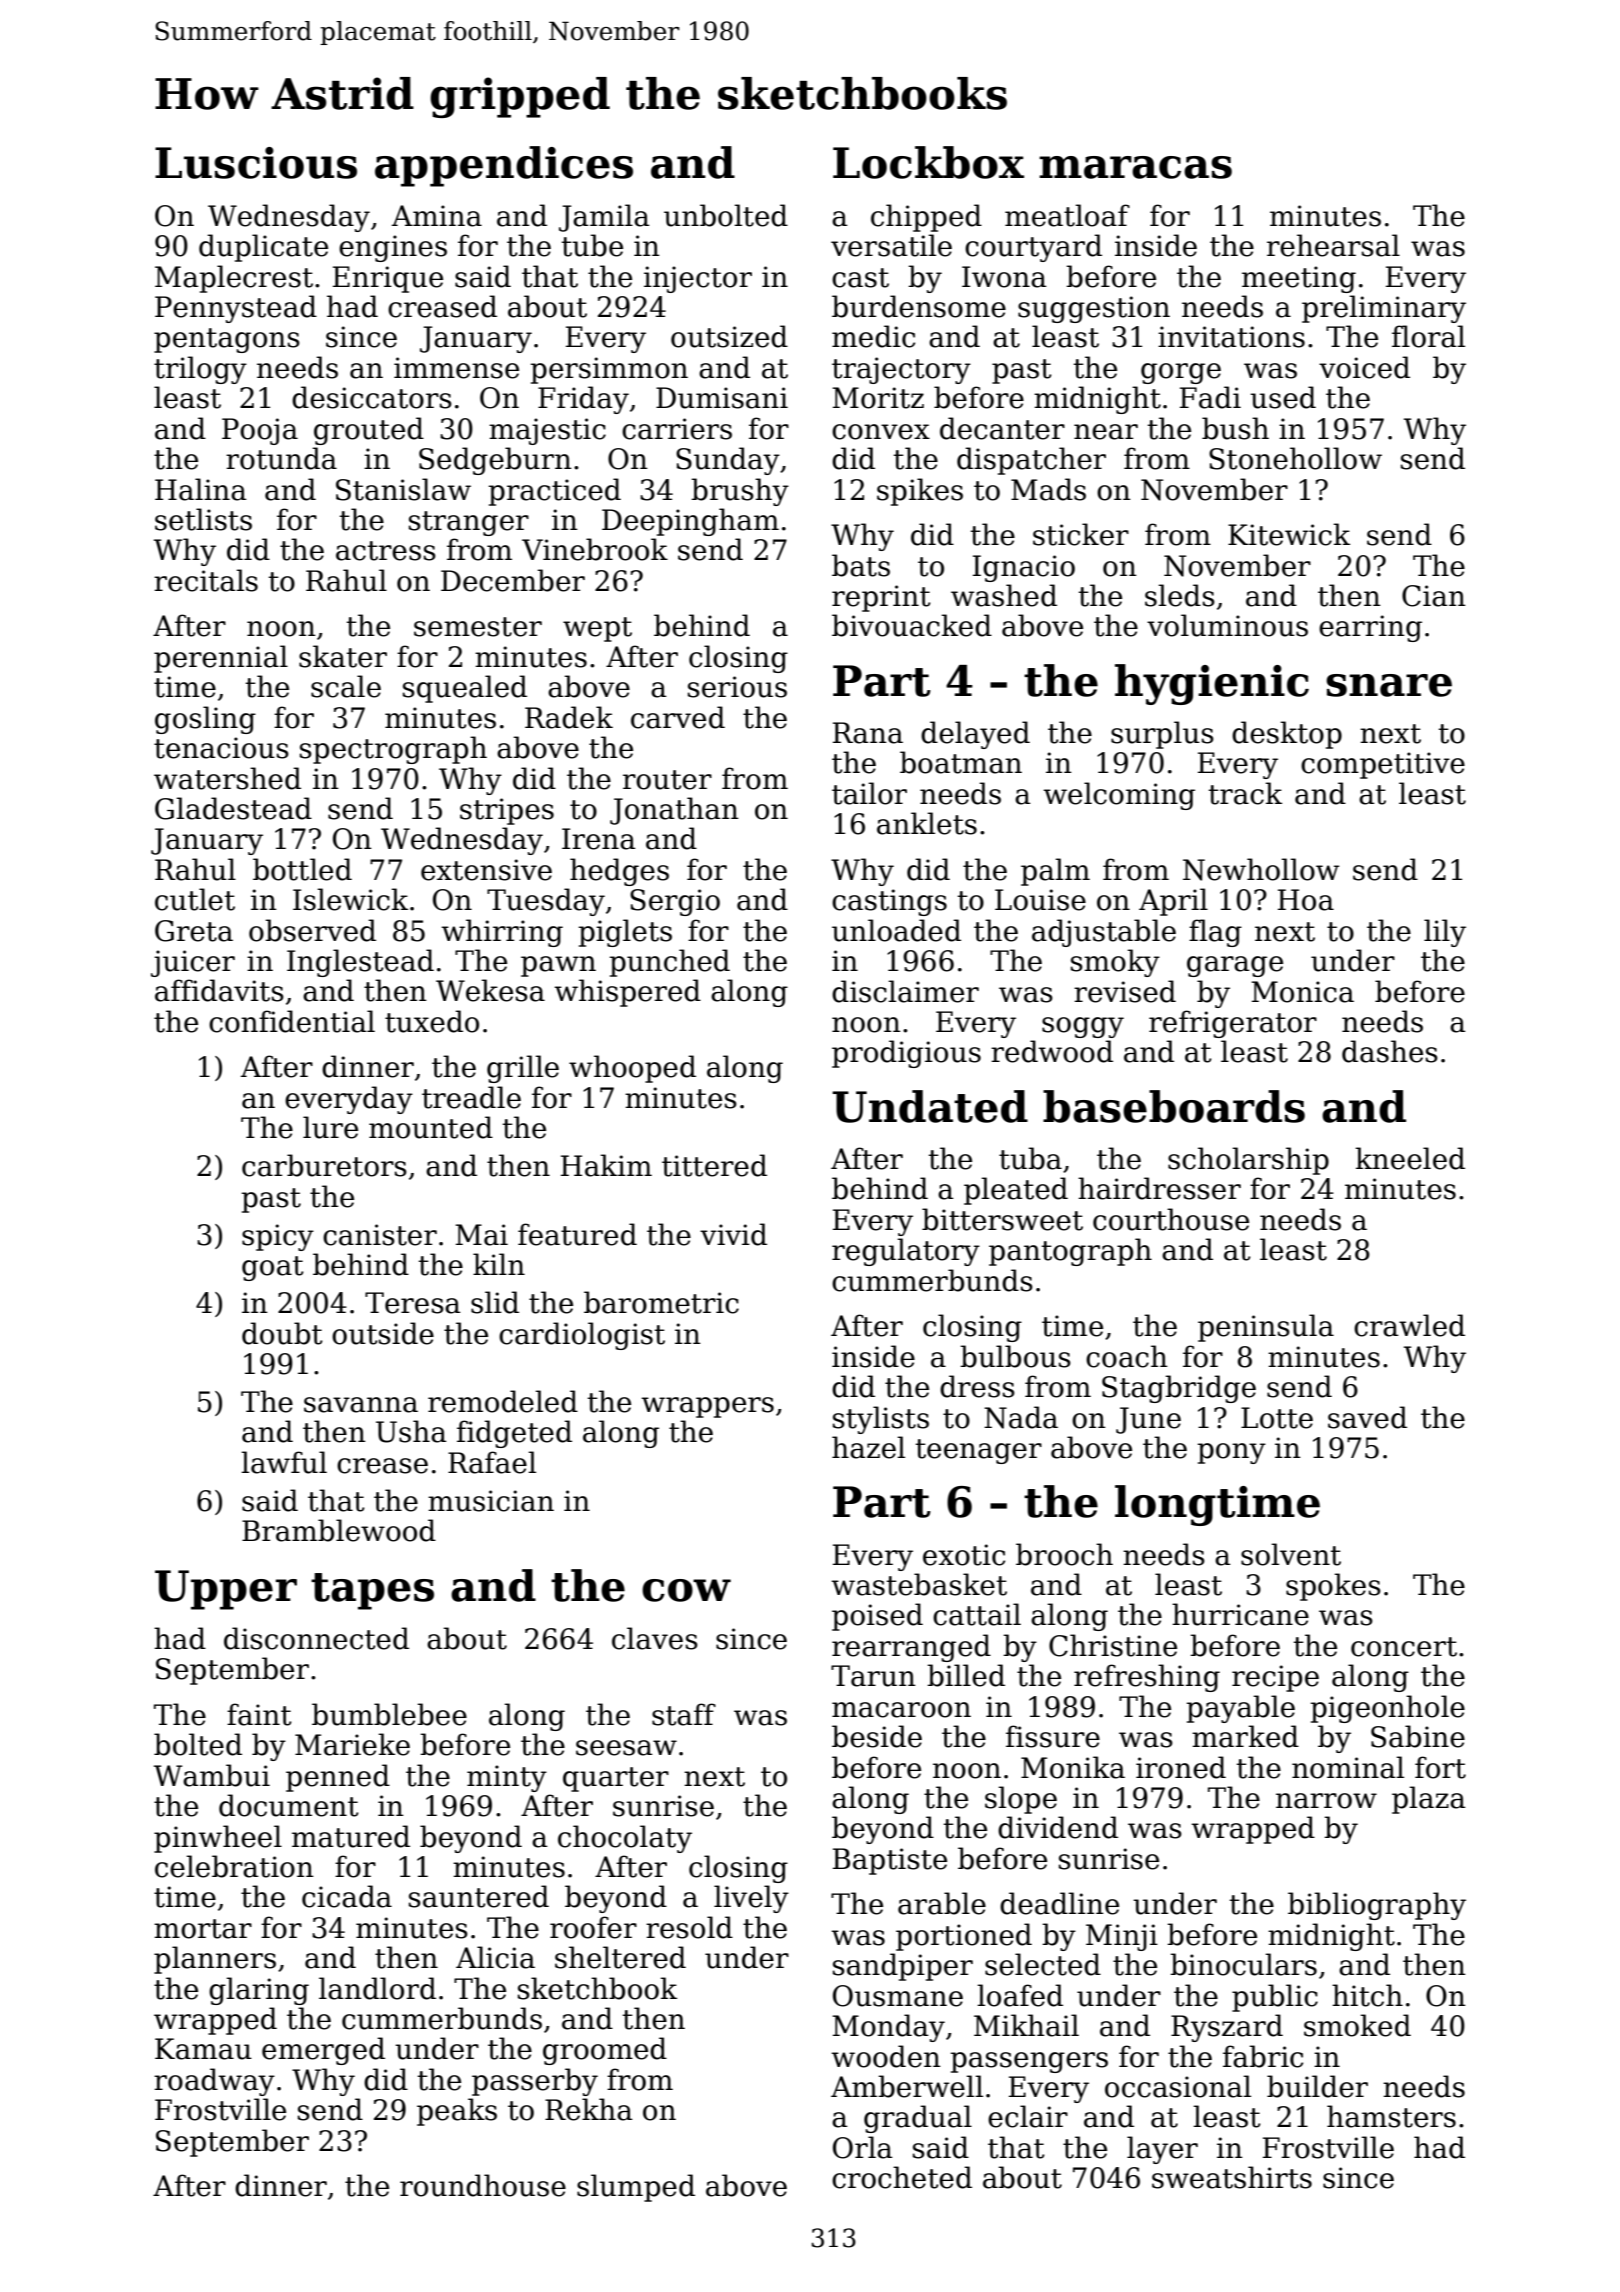  I want to click on competitive, so click(1383, 765).
